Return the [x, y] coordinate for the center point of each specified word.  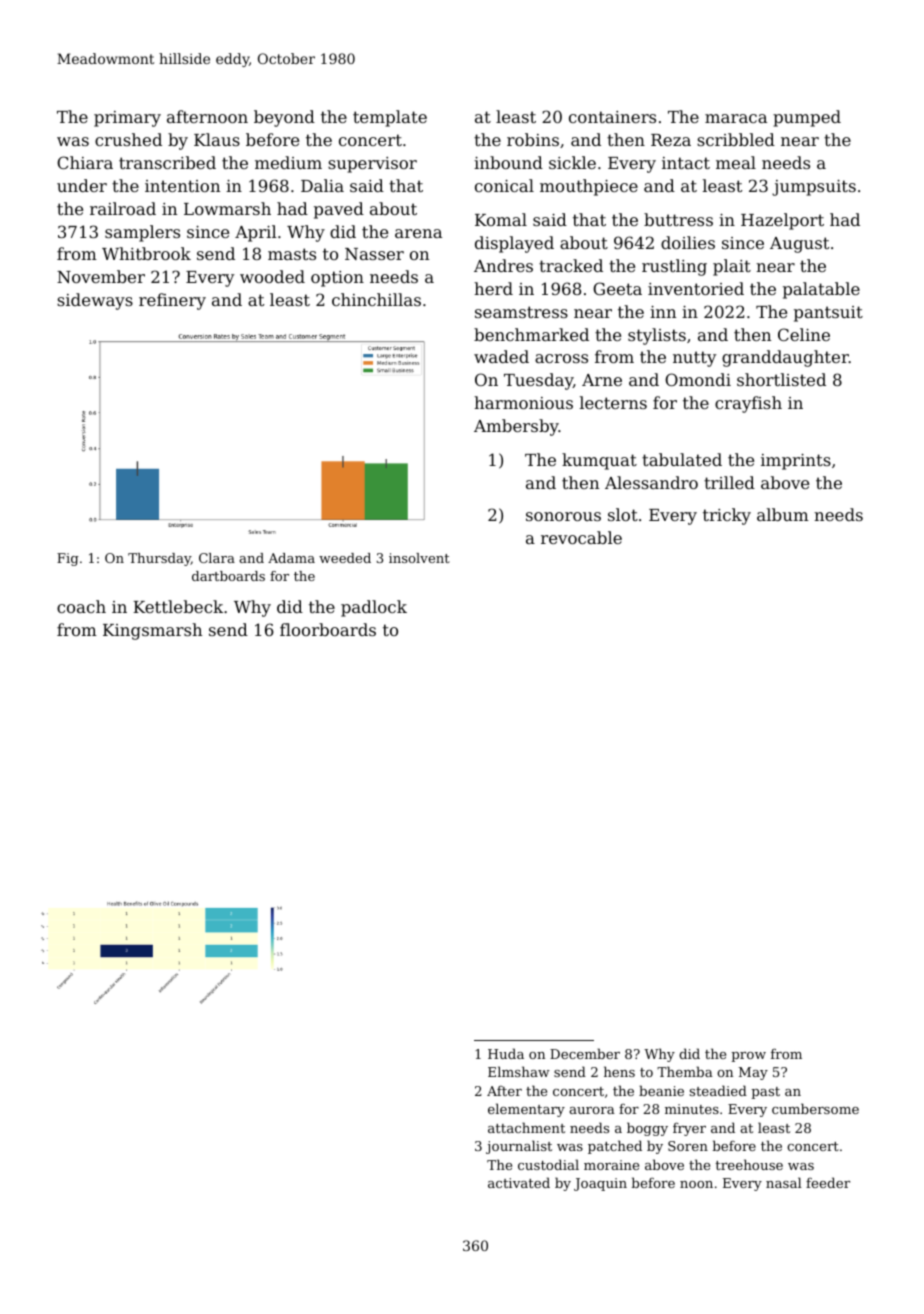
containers [612, 117]
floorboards [328, 629]
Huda [506, 1053]
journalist [519, 1147]
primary [127, 119]
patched [615, 1147]
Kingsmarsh [152, 631]
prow [748, 1057]
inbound [508, 162]
